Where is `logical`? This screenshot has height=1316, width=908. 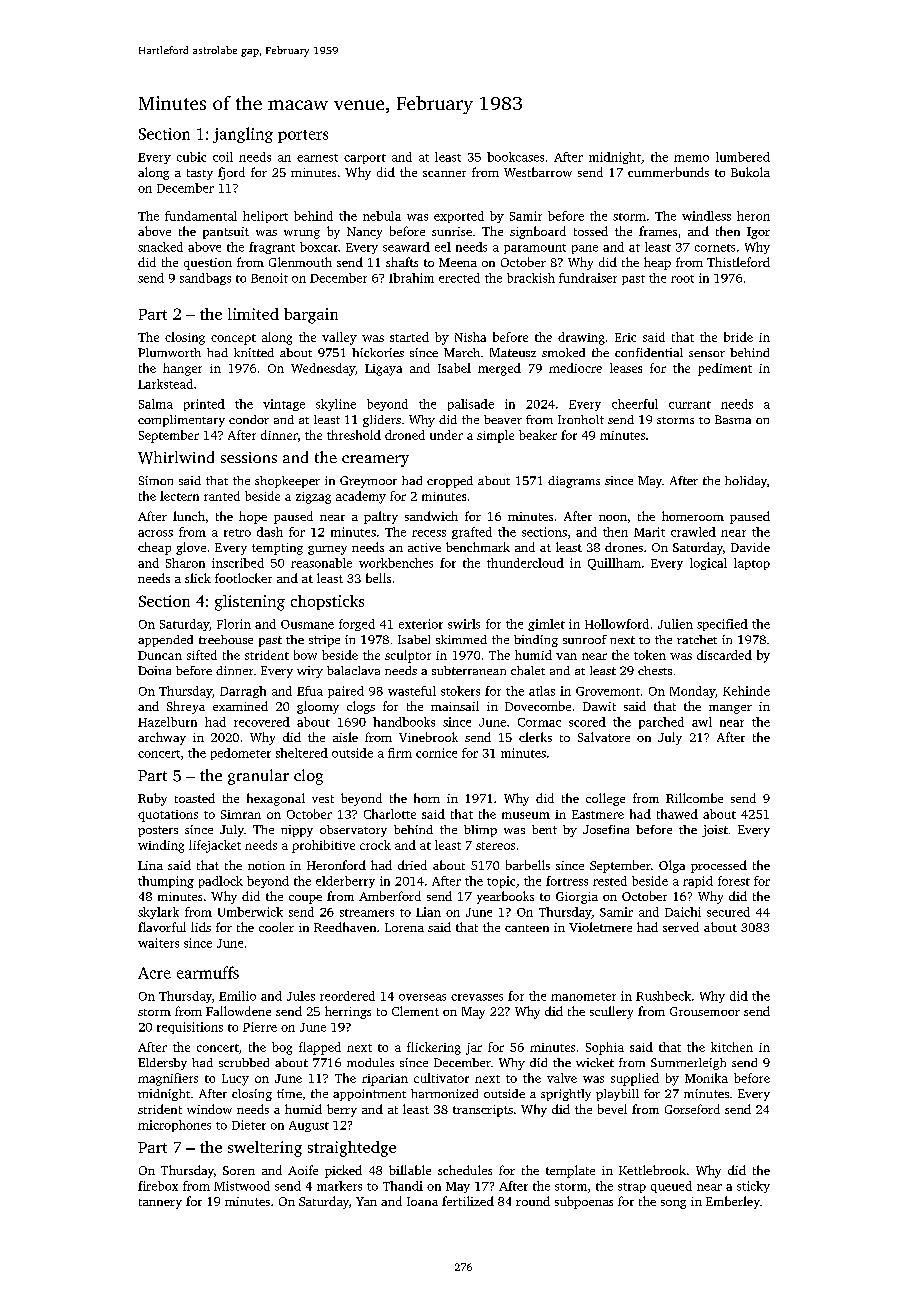
logical is located at coordinates (708, 564).
